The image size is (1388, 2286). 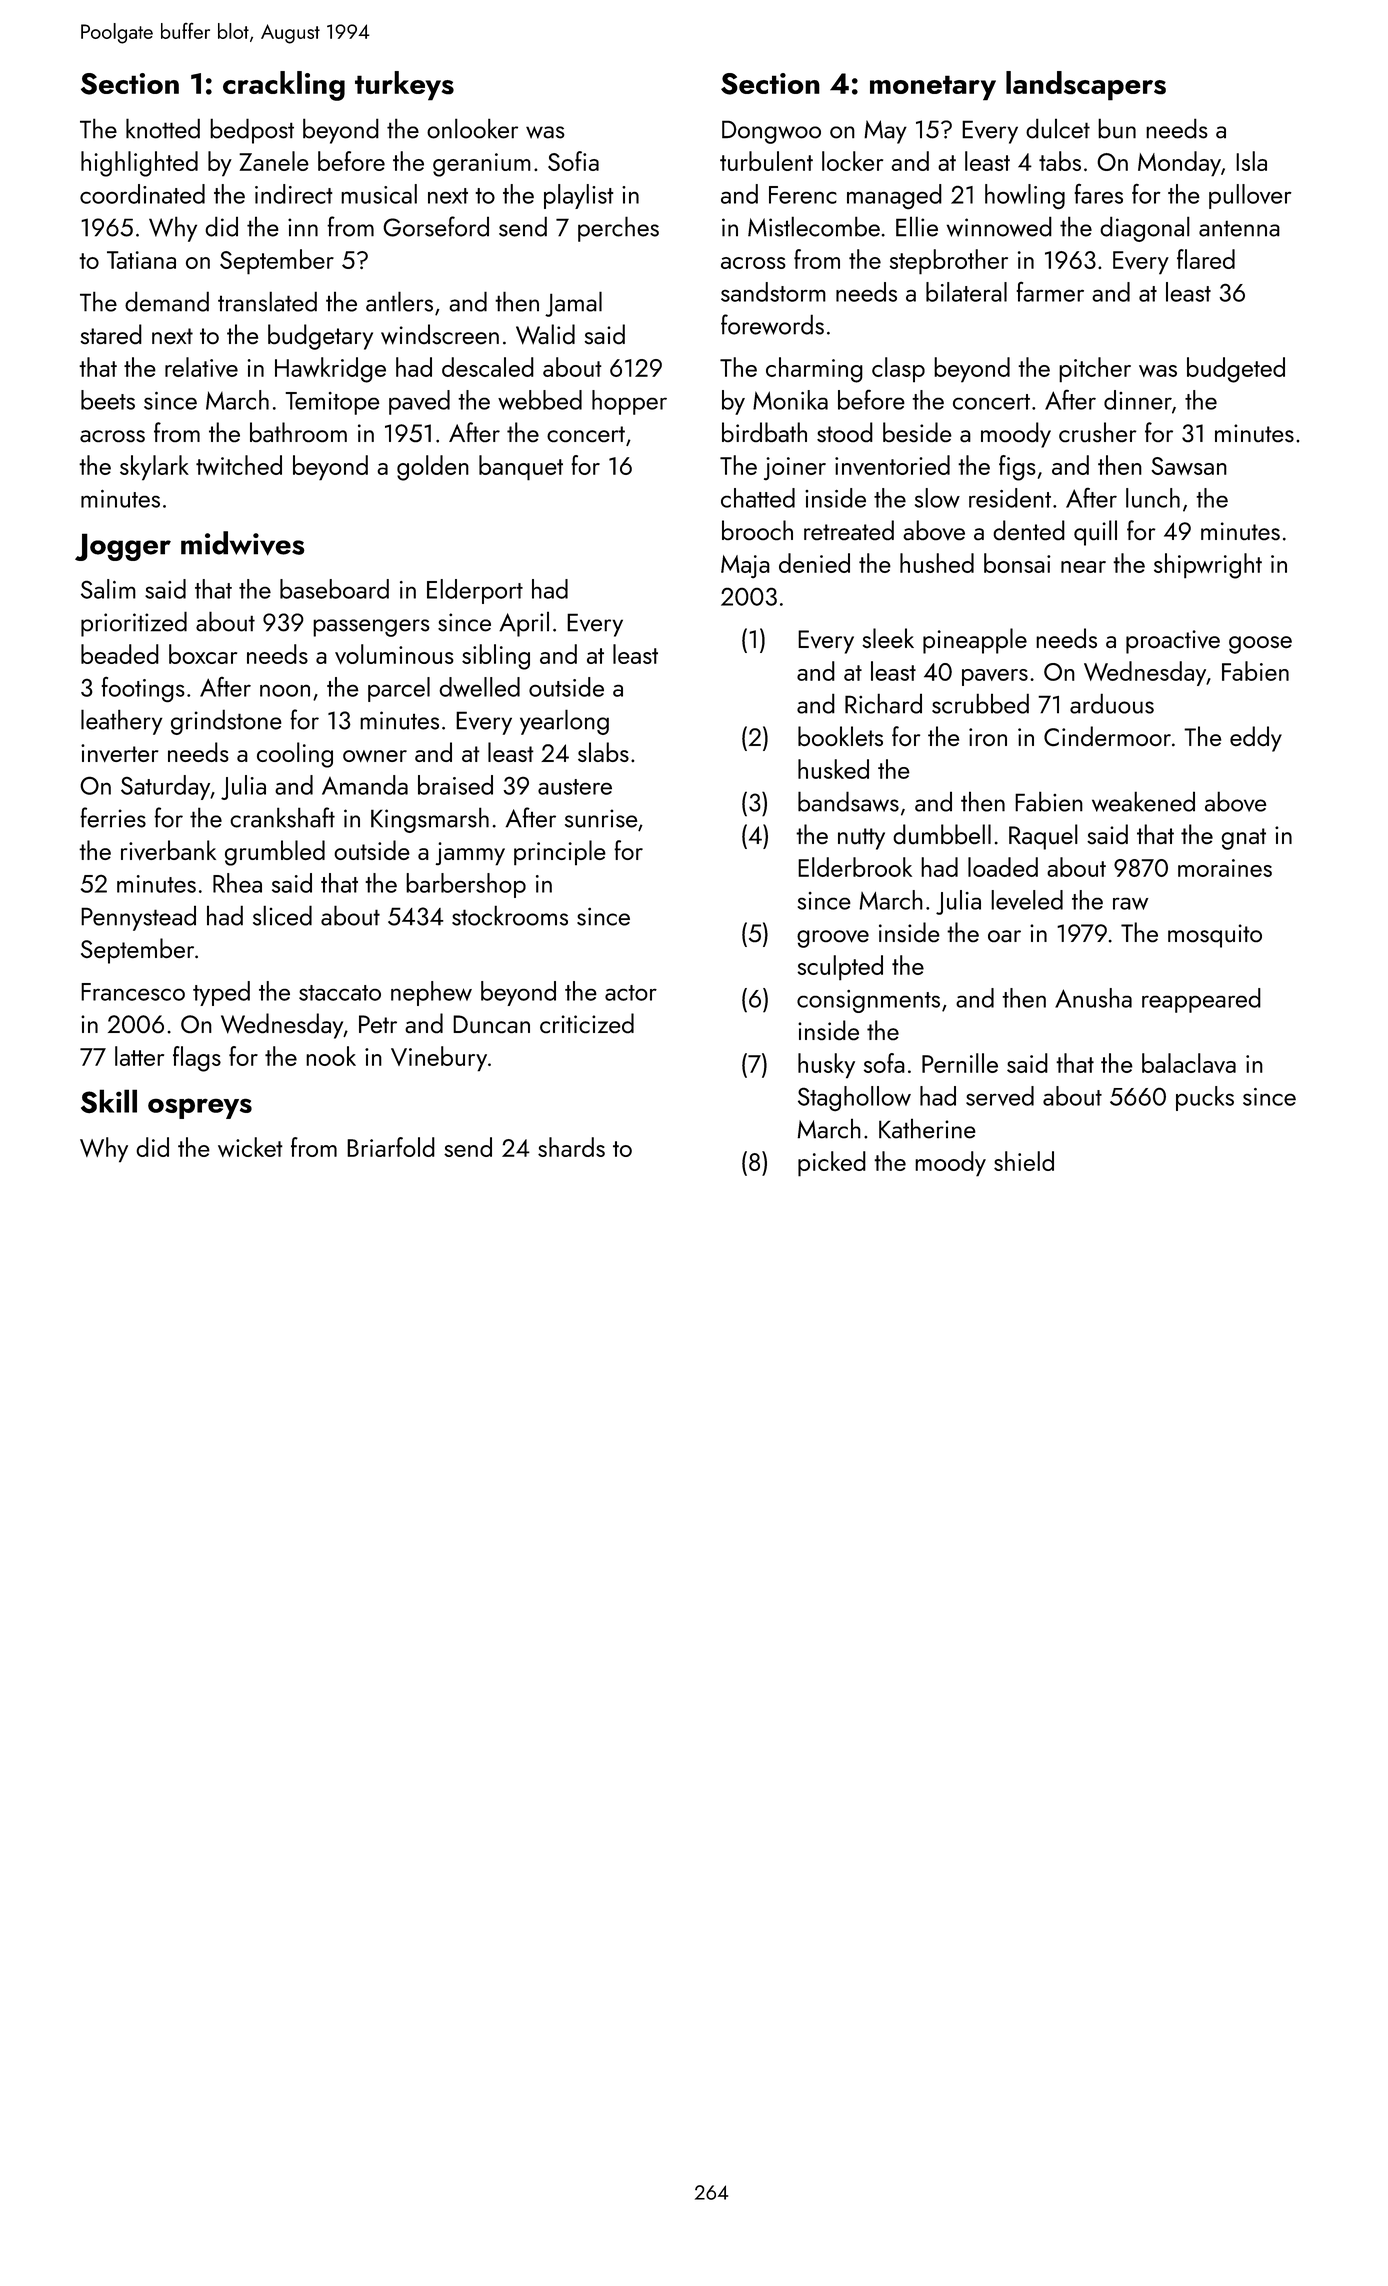 I want to click on arduous, so click(x=1112, y=703).
